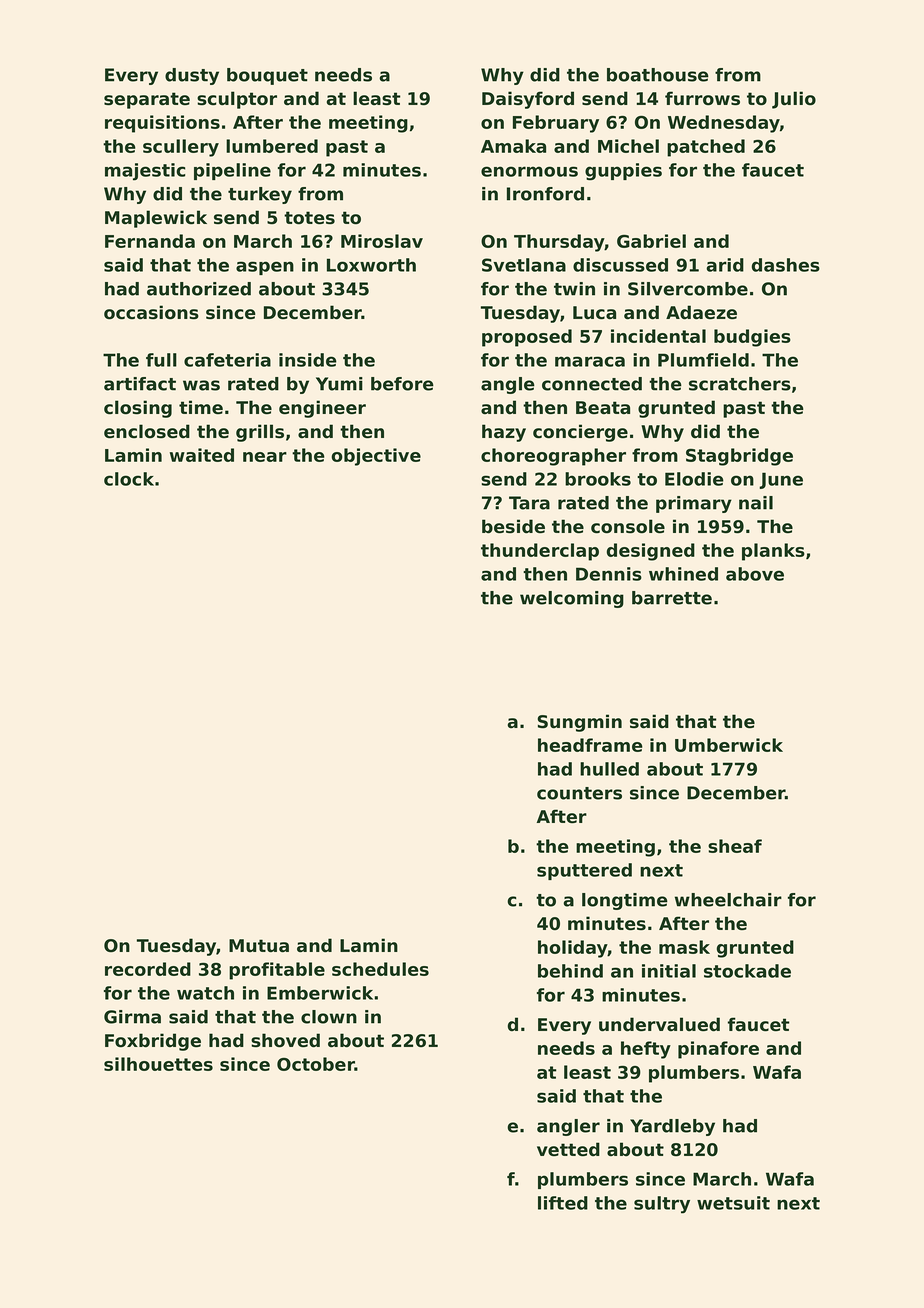 Image resolution: width=924 pixels, height=1308 pixels. What do you see at coordinates (545, 194) in the screenshot?
I see `Ironford` at bounding box center [545, 194].
